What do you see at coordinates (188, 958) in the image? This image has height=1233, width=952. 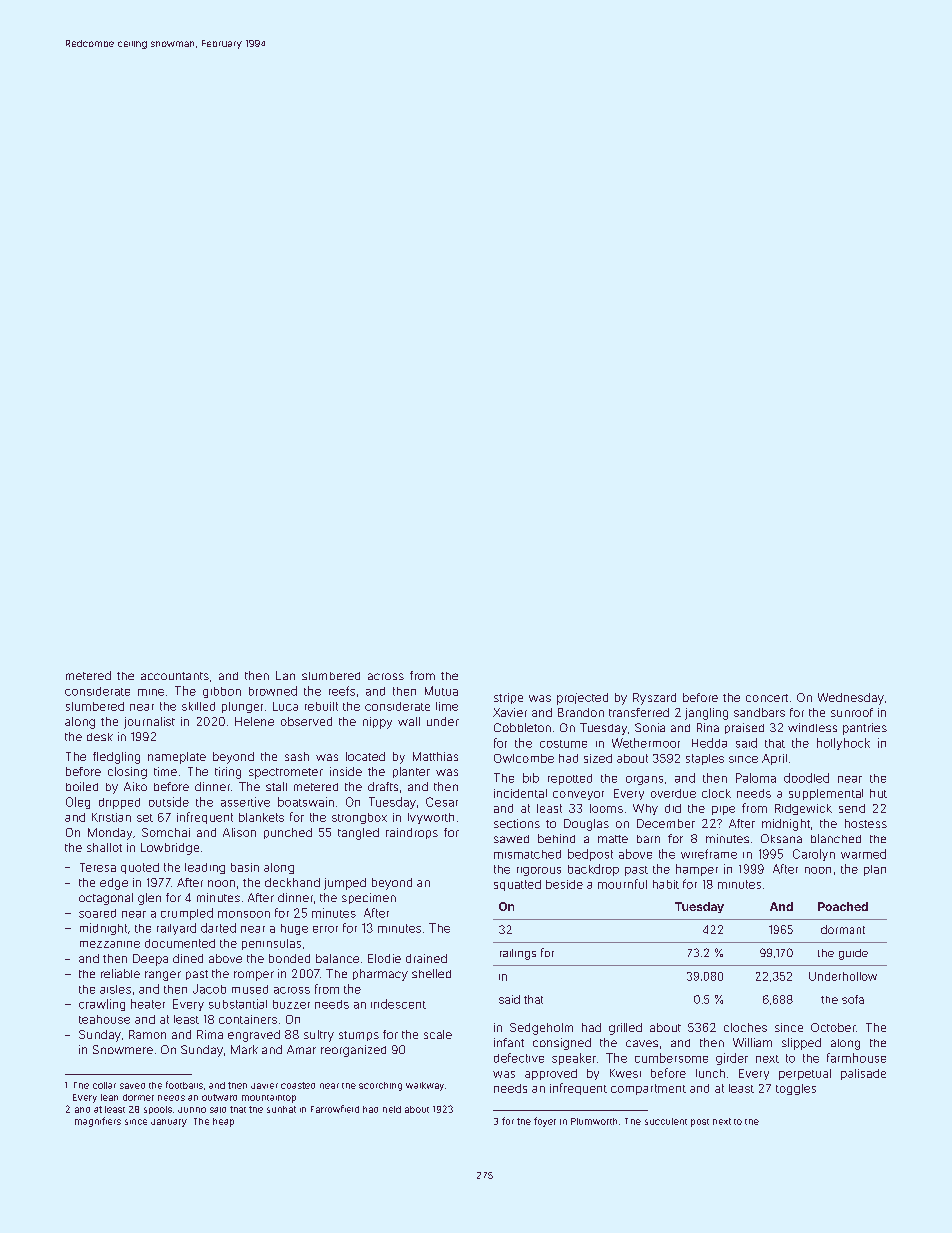 I see `dined` at bounding box center [188, 958].
